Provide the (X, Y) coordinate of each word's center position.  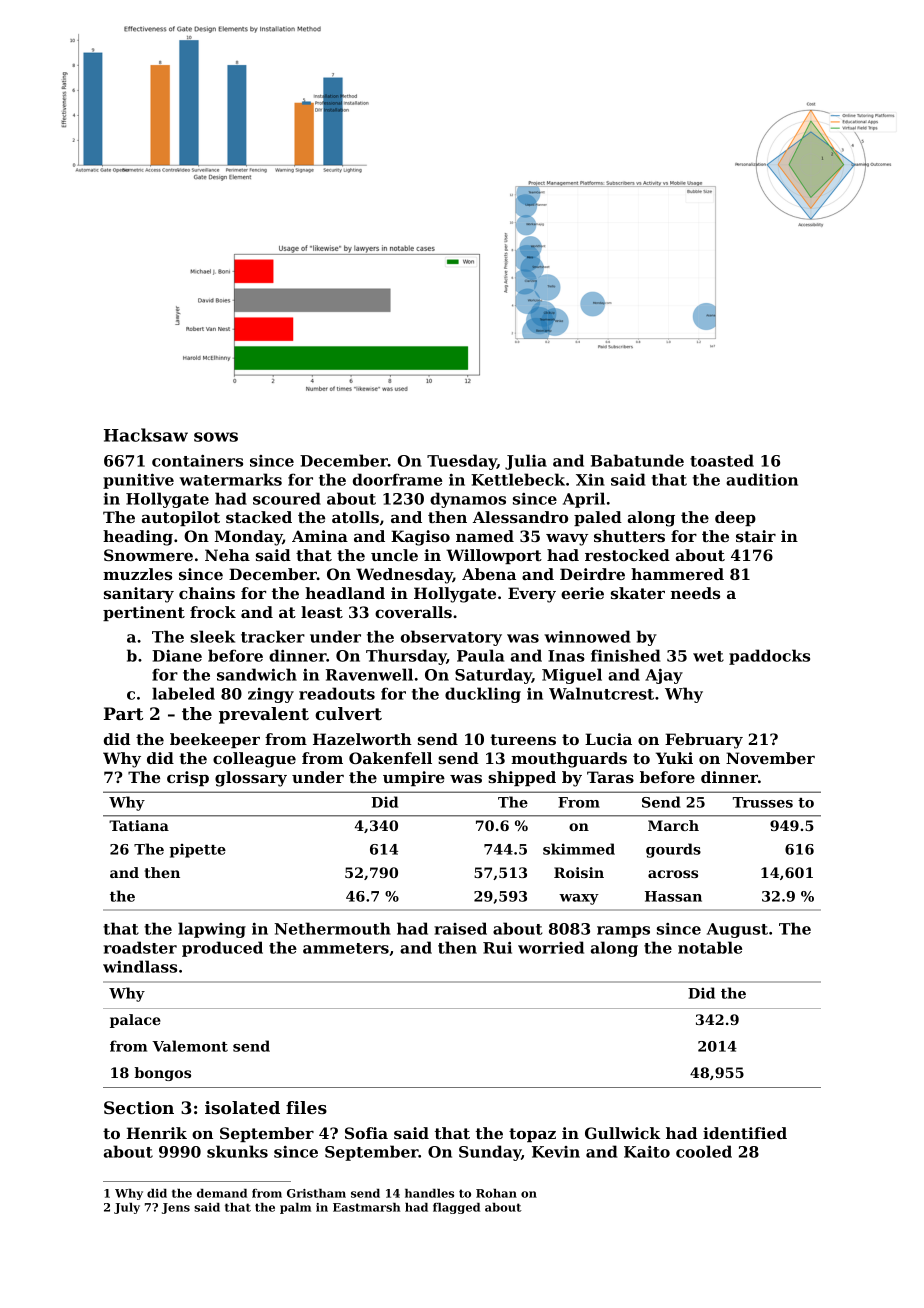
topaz (532, 1135)
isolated (242, 1107)
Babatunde (637, 460)
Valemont (190, 1046)
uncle (394, 555)
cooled (704, 1151)
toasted (722, 460)
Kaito (647, 1152)
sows (216, 437)
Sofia (366, 1133)
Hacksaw (146, 435)
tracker (273, 636)
